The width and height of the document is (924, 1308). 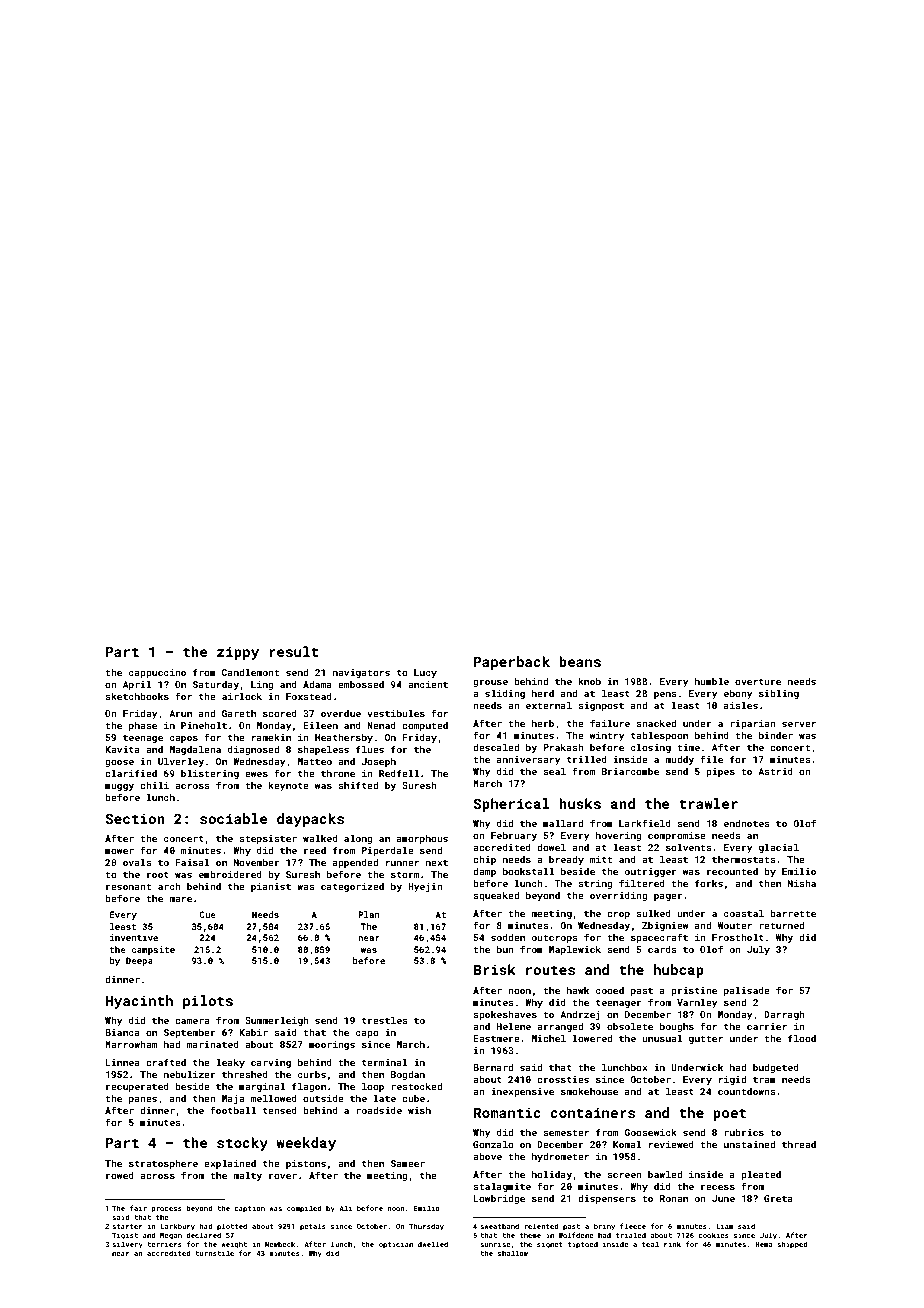 I want to click on external, so click(x=549, y=705).
